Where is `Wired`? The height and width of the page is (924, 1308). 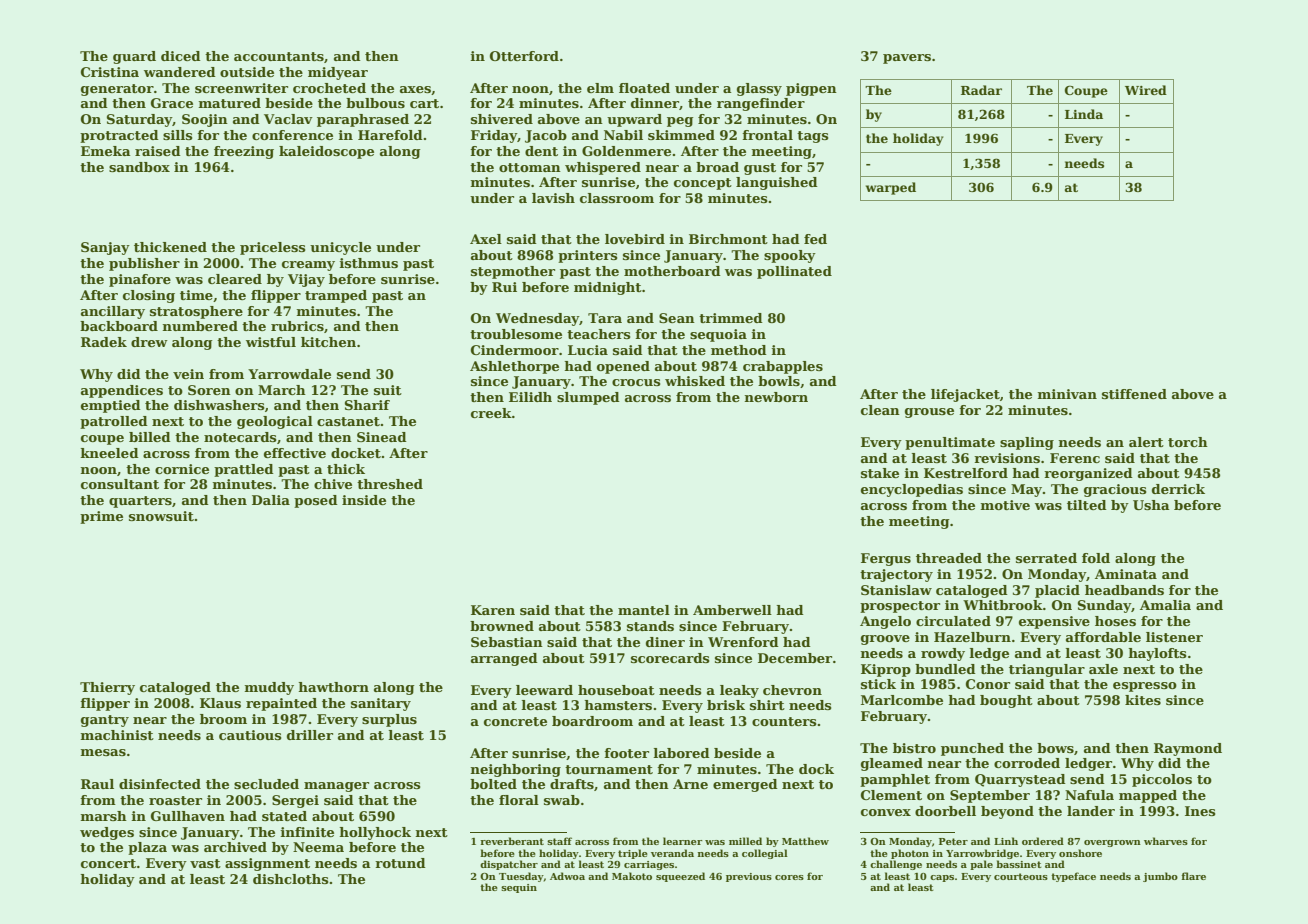
Wired is located at coordinates (1146, 90).
